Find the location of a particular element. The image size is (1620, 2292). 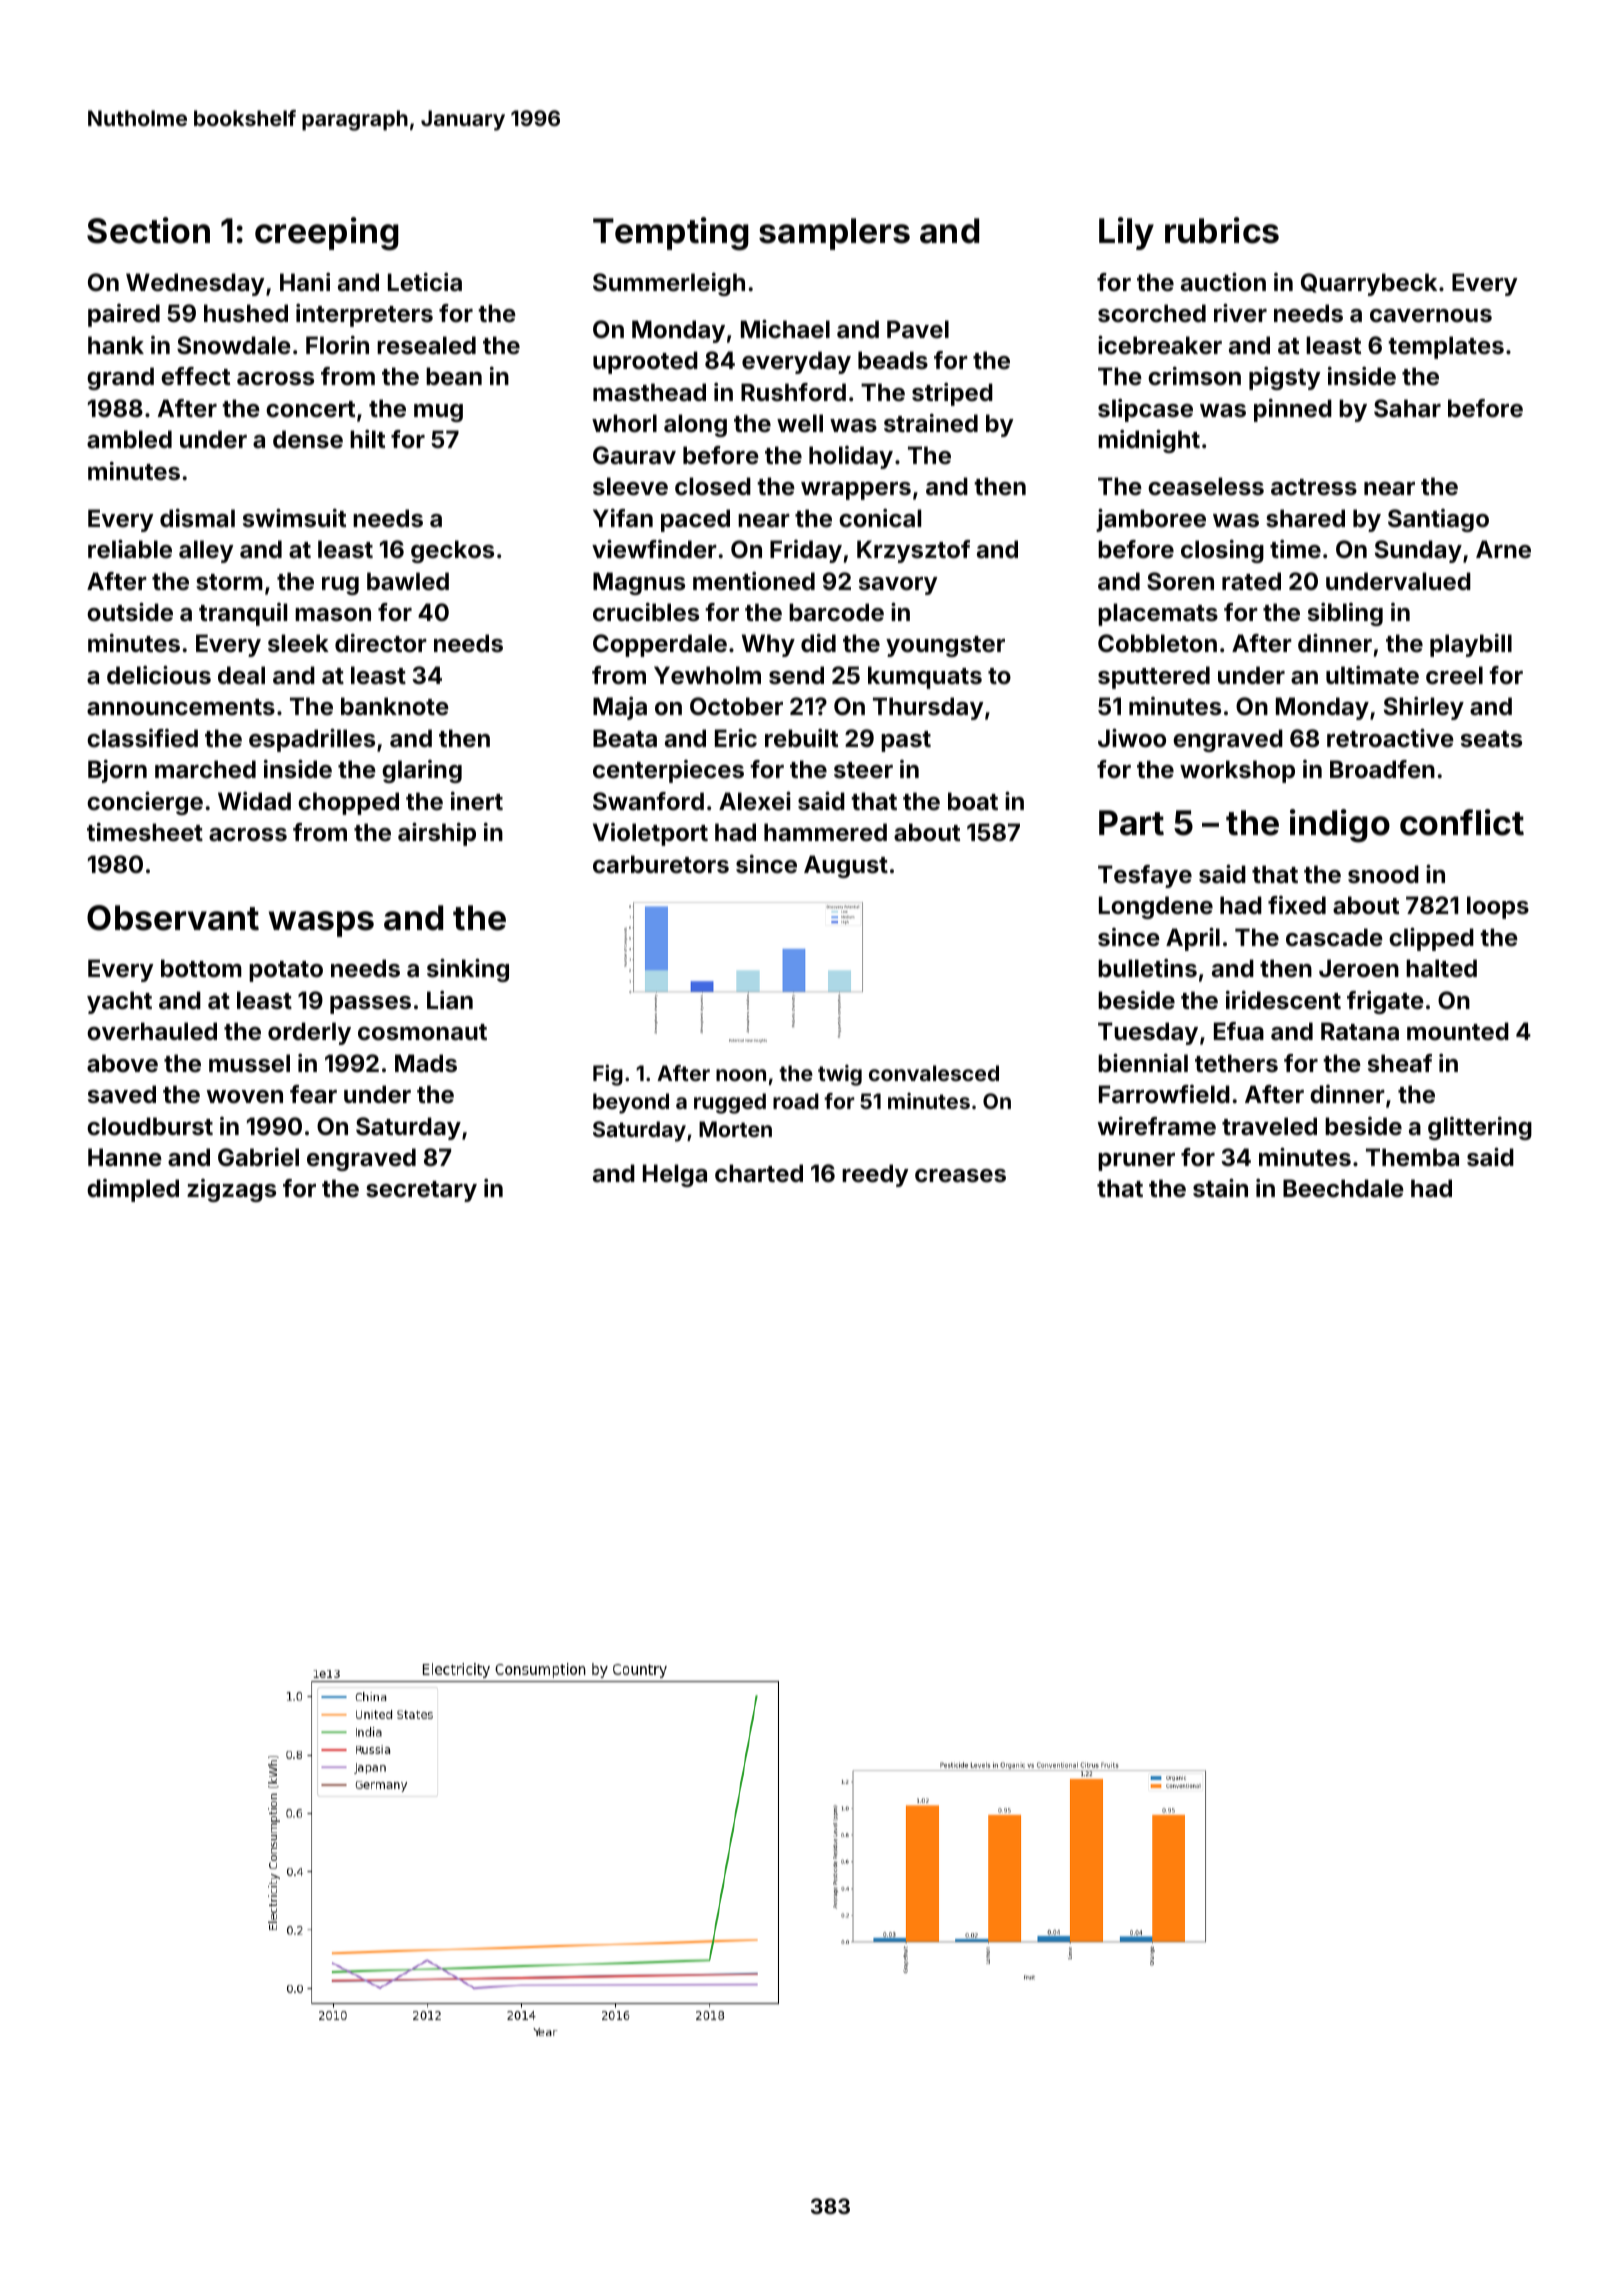

Widad is located at coordinates (254, 801).
